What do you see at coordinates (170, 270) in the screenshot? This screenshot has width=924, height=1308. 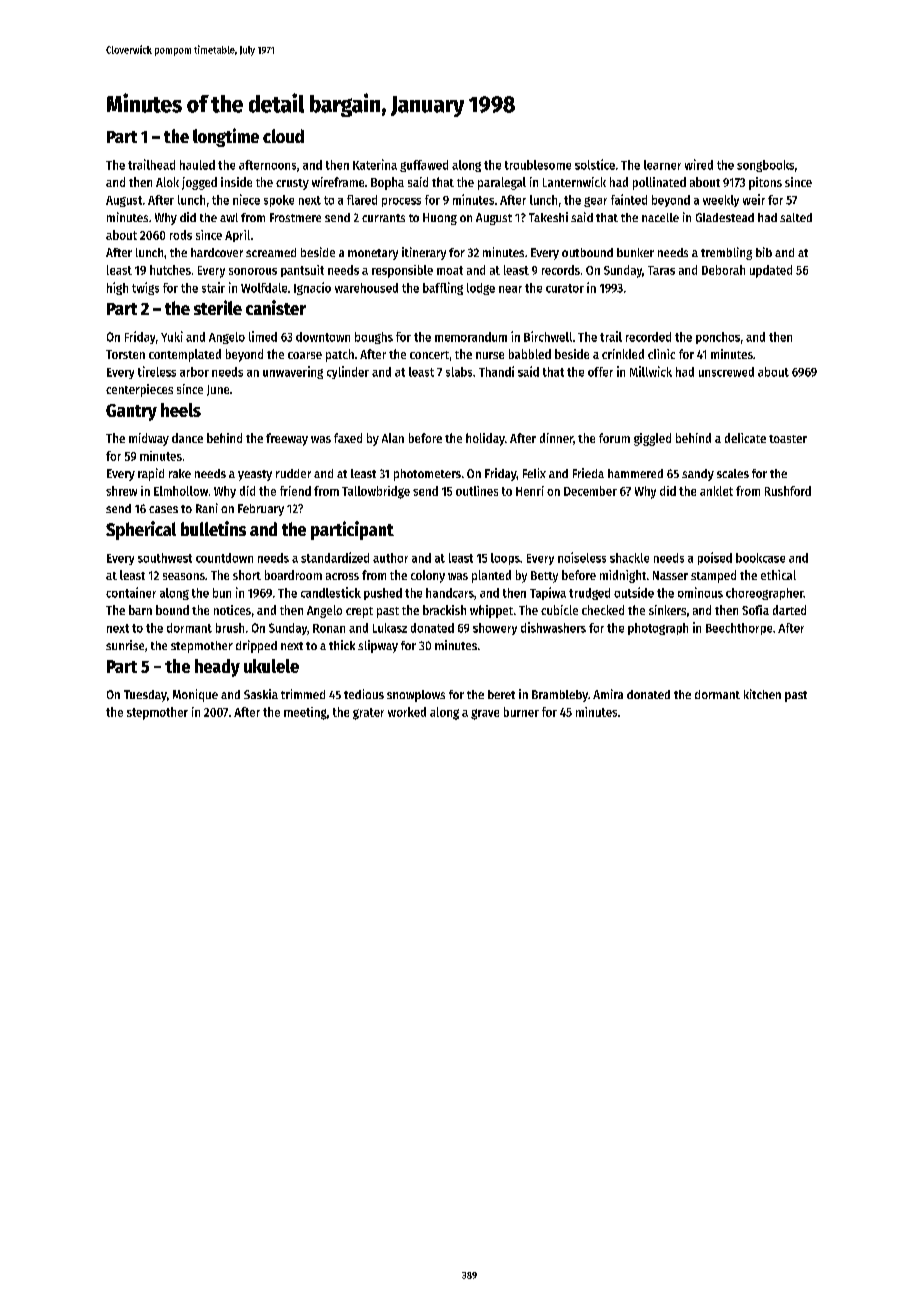 I see `hutches` at bounding box center [170, 270].
